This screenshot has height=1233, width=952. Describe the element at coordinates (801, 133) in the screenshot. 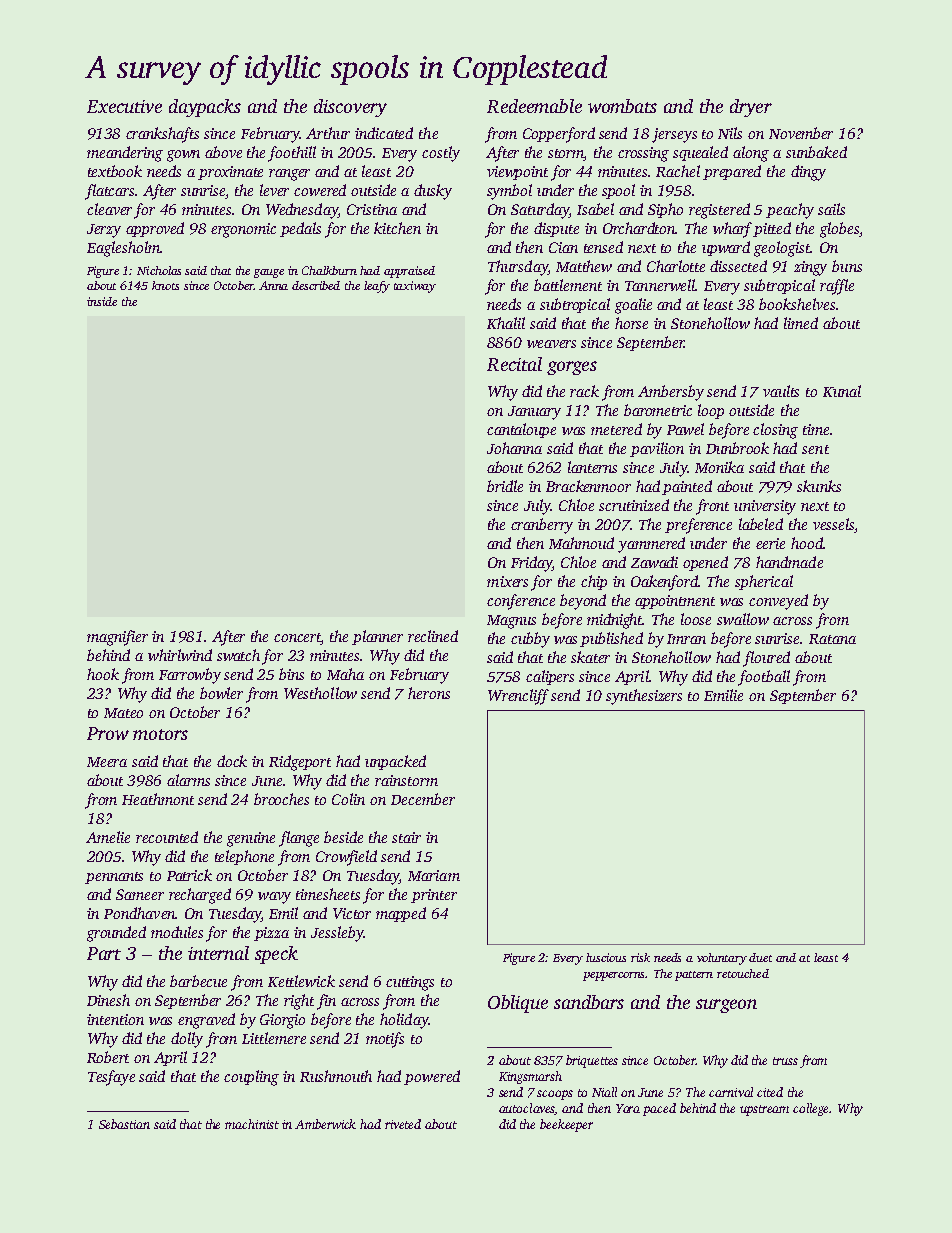

I see `November` at that location.
